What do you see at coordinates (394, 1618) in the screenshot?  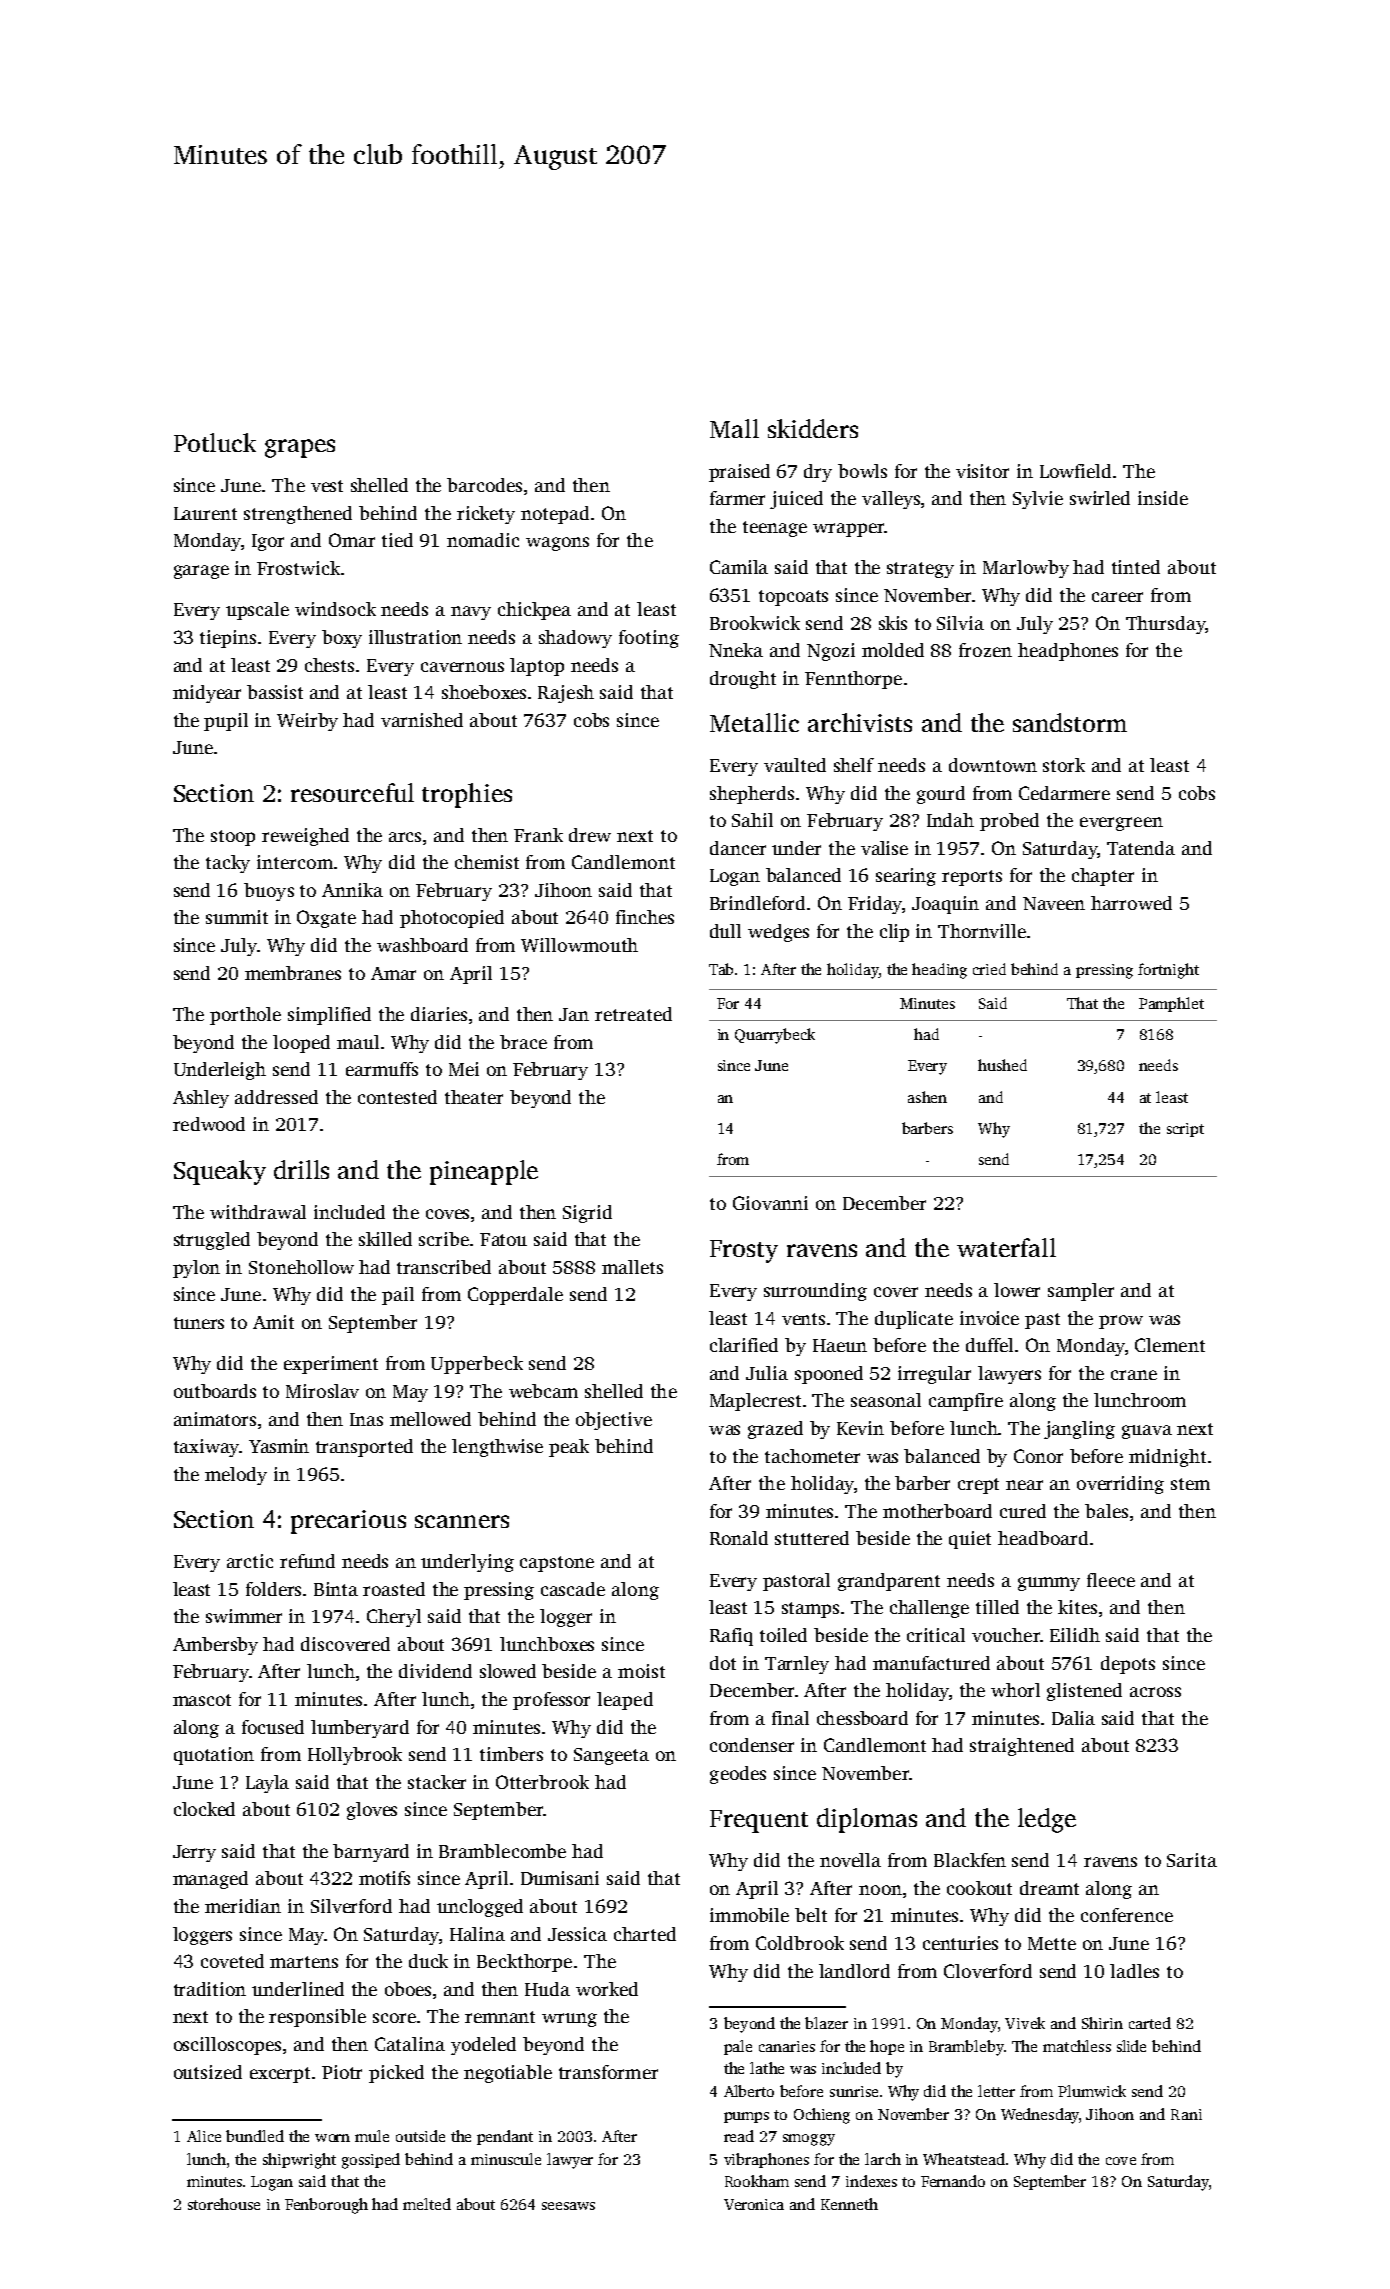 I see `Cheryl` at bounding box center [394, 1618].
